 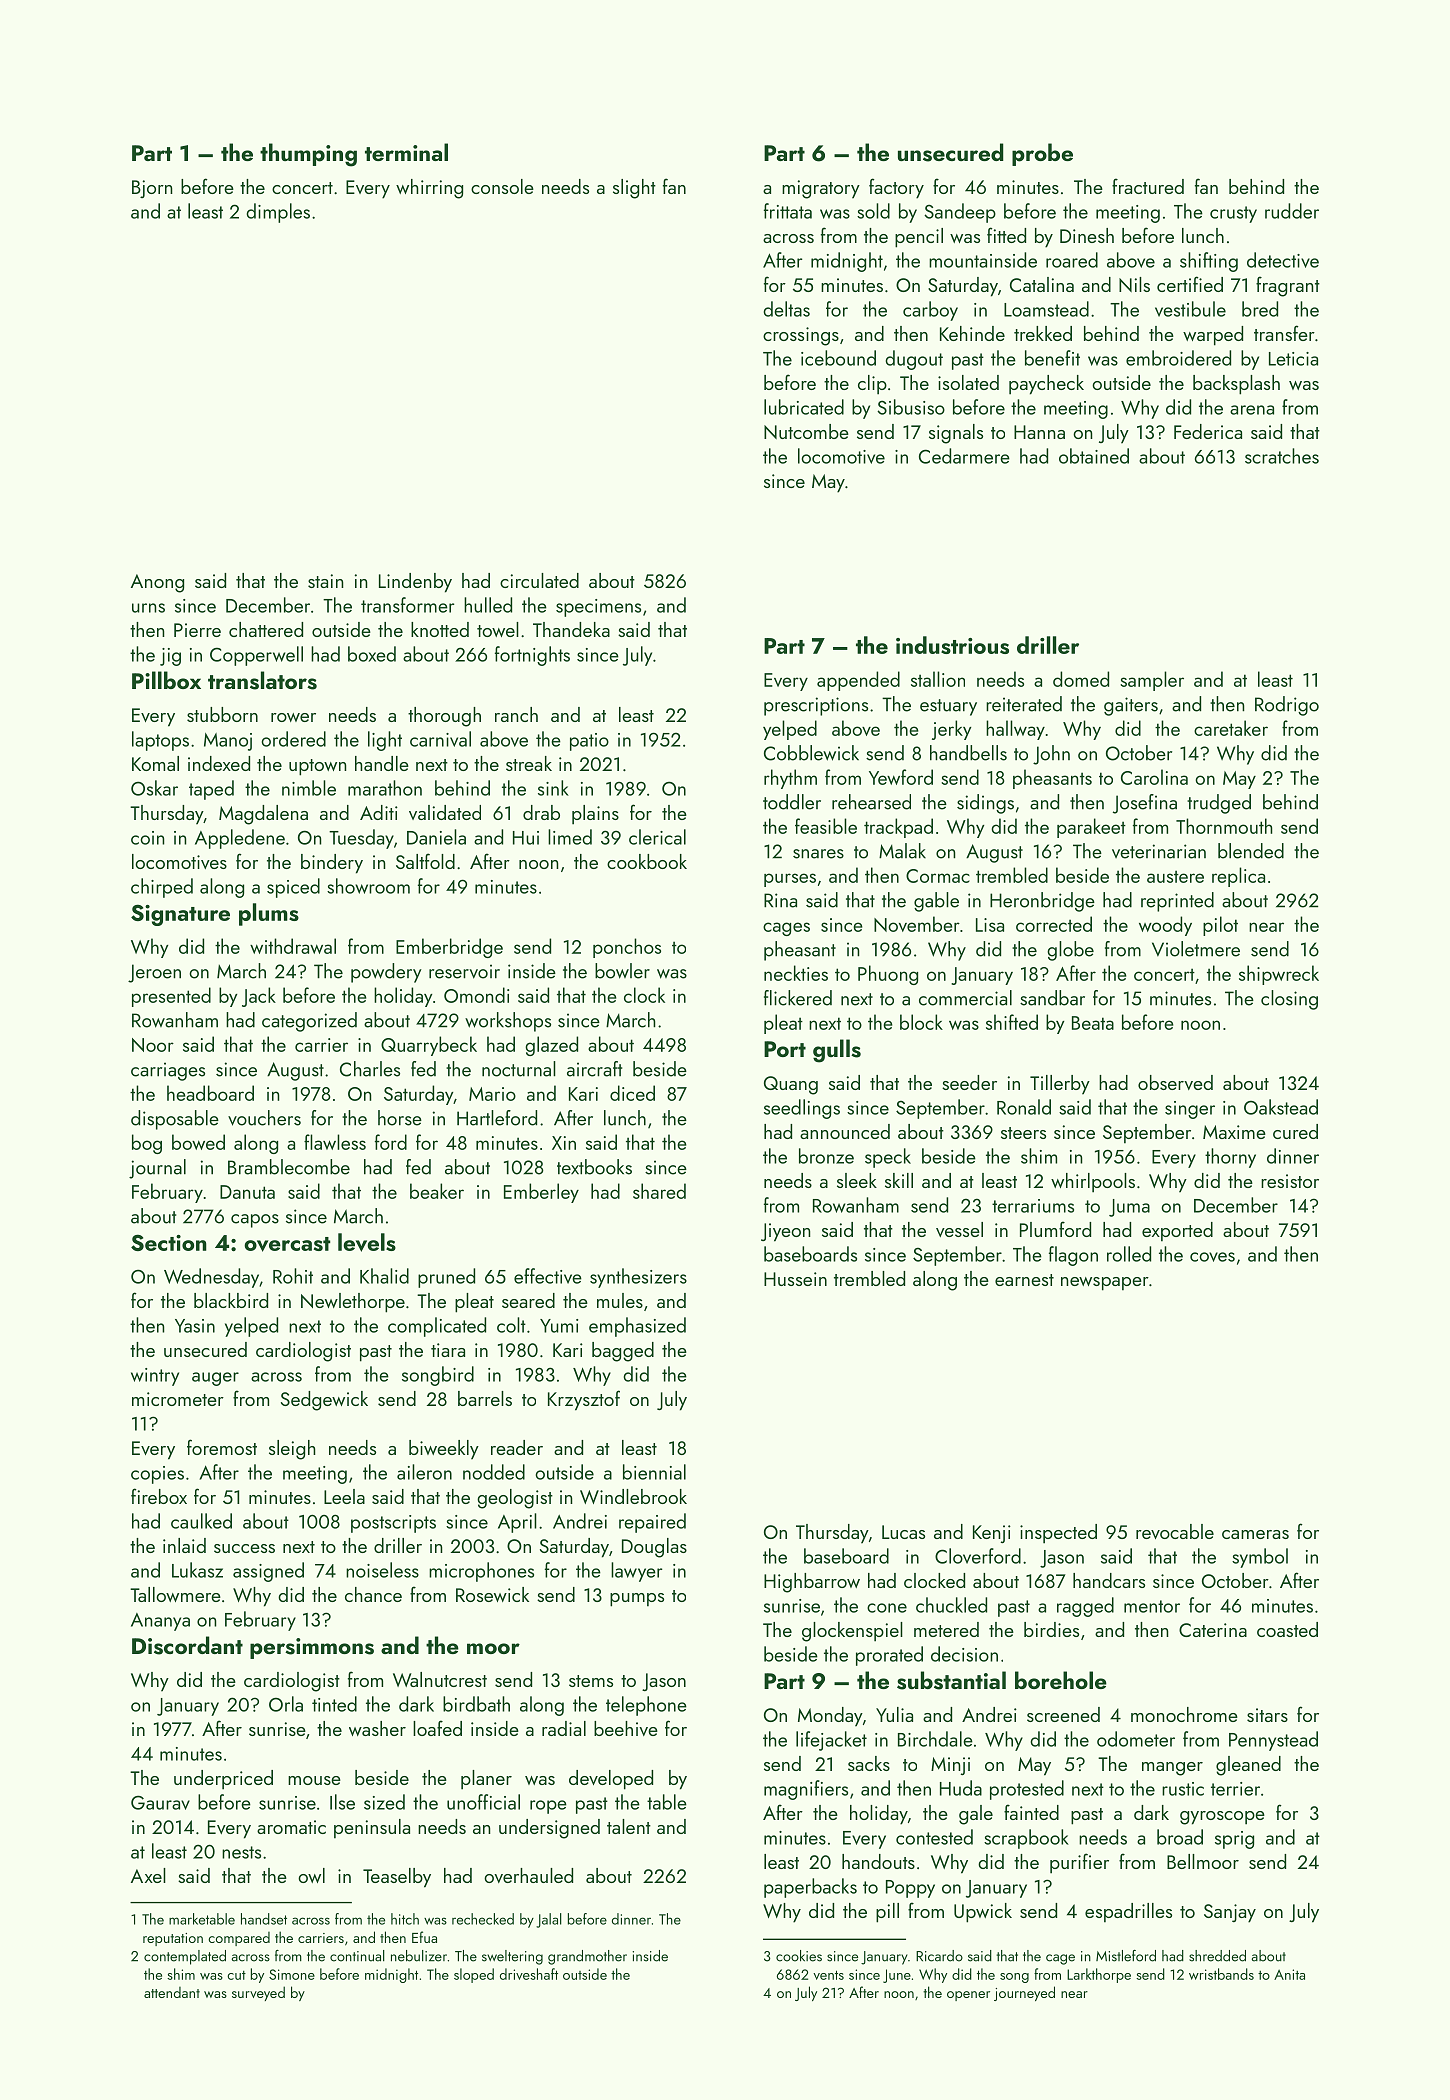 I want to click on rolled, so click(x=1129, y=1254).
